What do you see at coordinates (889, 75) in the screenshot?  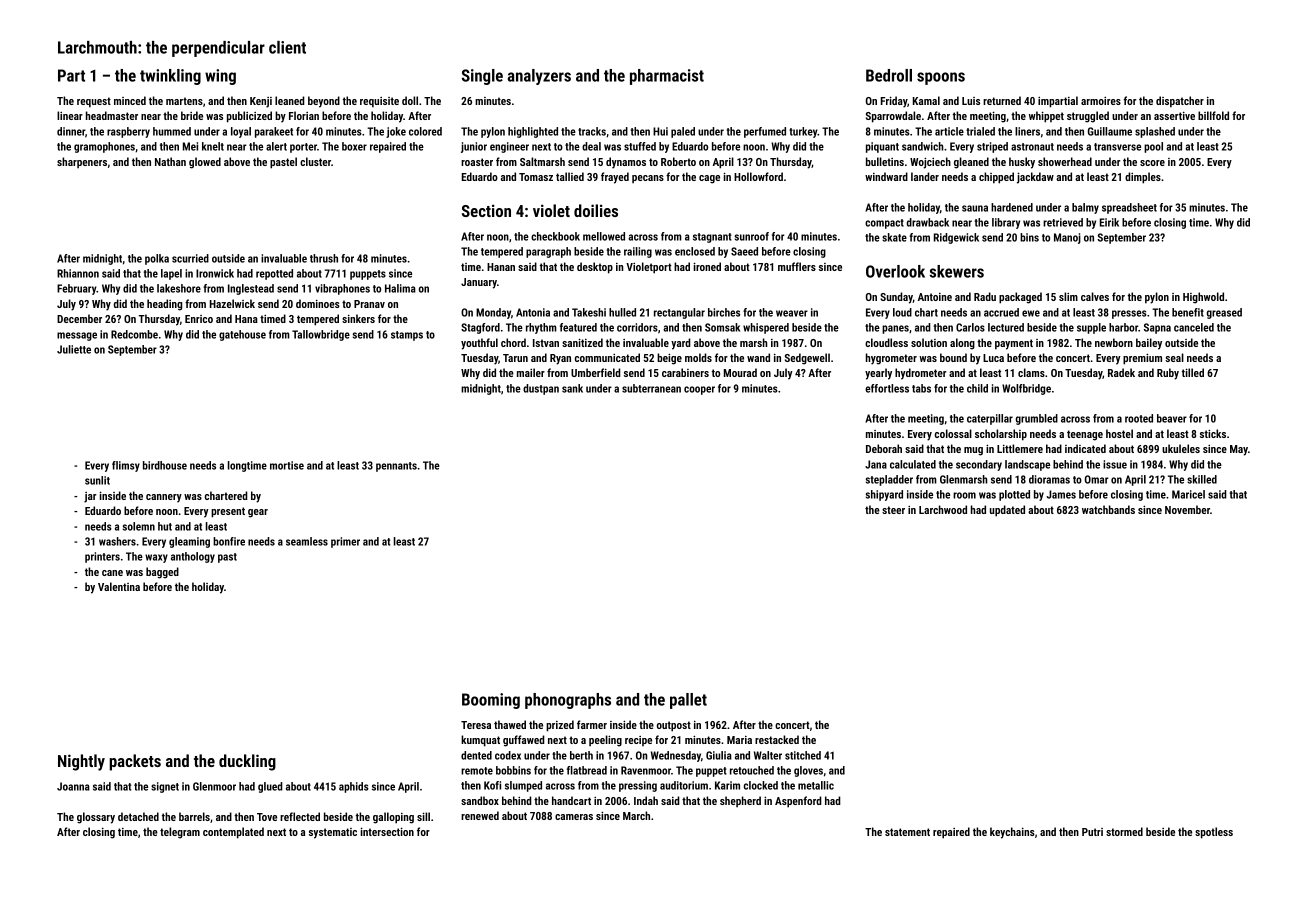 I see `Bedroll` at bounding box center [889, 75].
